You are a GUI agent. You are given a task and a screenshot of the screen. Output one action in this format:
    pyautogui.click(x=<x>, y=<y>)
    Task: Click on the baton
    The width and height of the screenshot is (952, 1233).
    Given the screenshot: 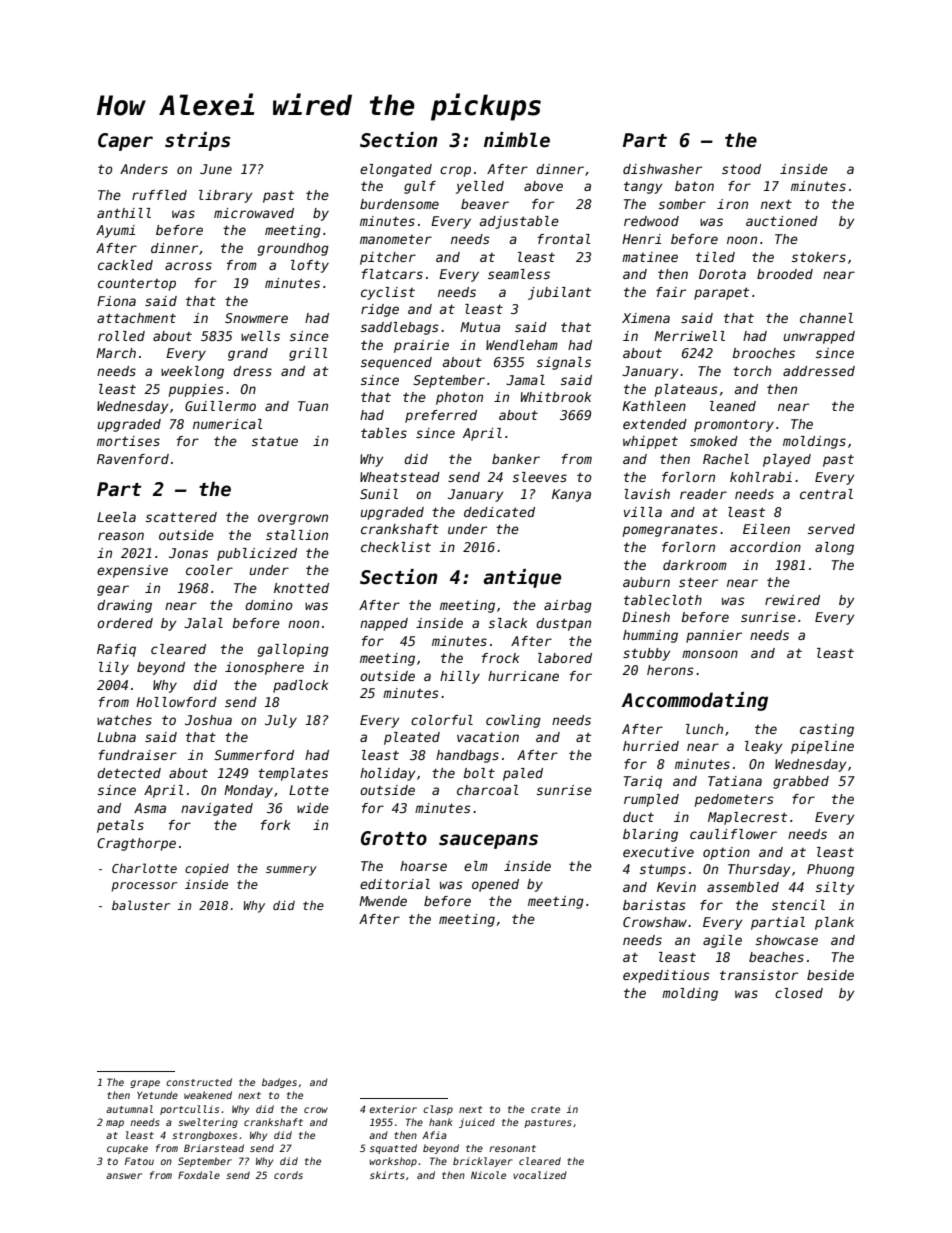 What is the action you would take?
    pyautogui.click(x=694, y=186)
